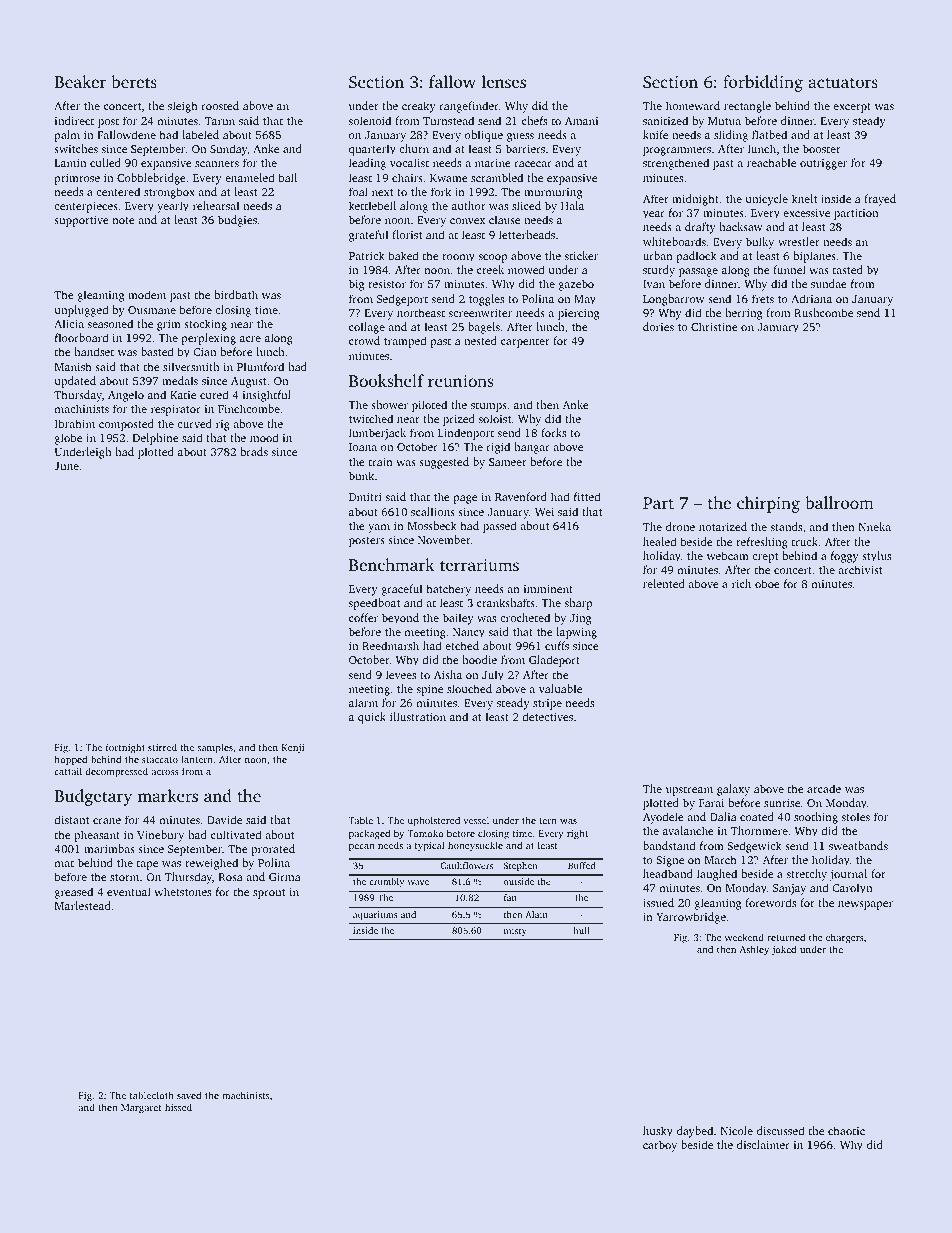 The width and height of the screenshot is (952, 1233). Describe the element at coordinates (504, 219) in the screenshot. I see `clause` at that location.
